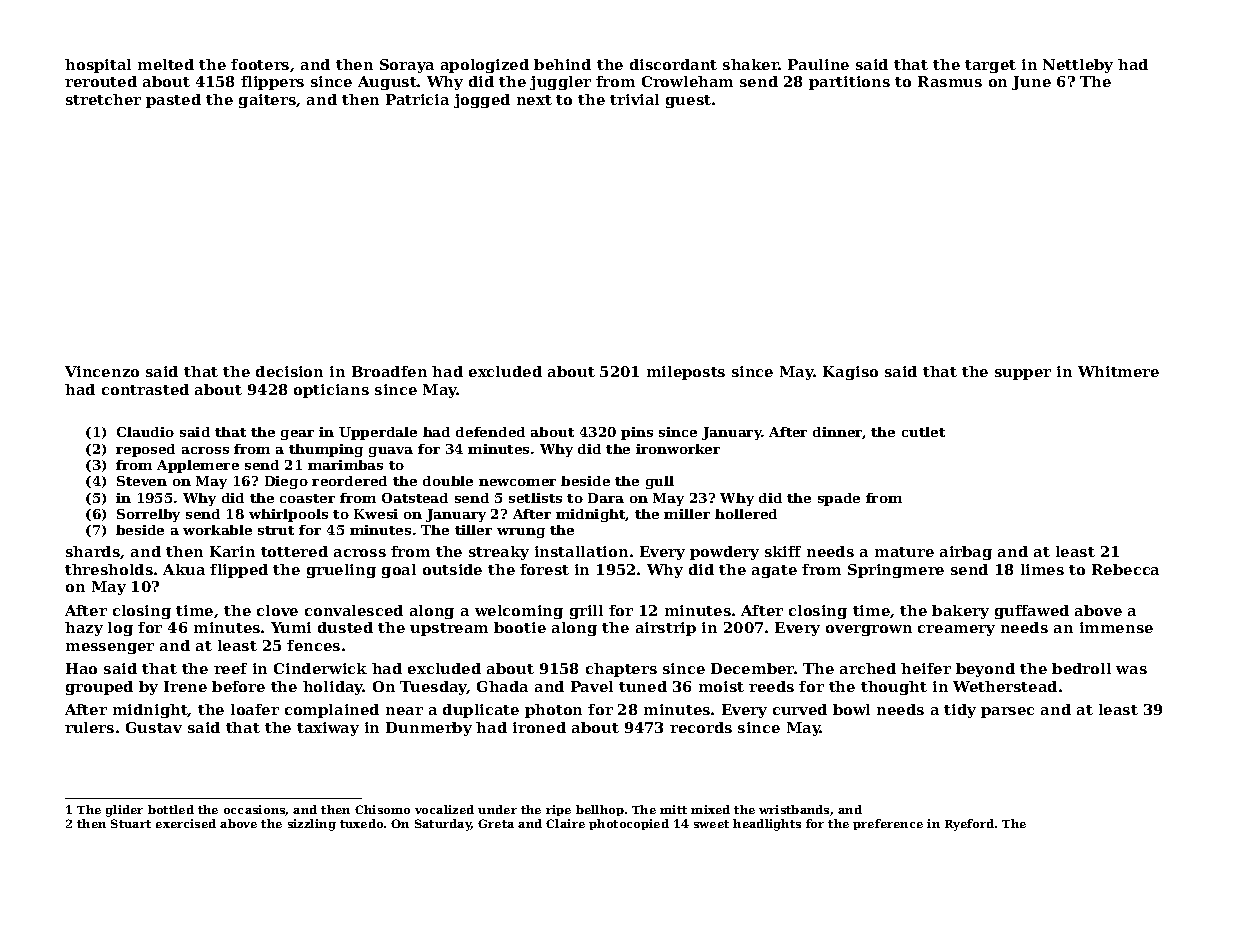  I want to click on Pauline, so click(818, 64).
